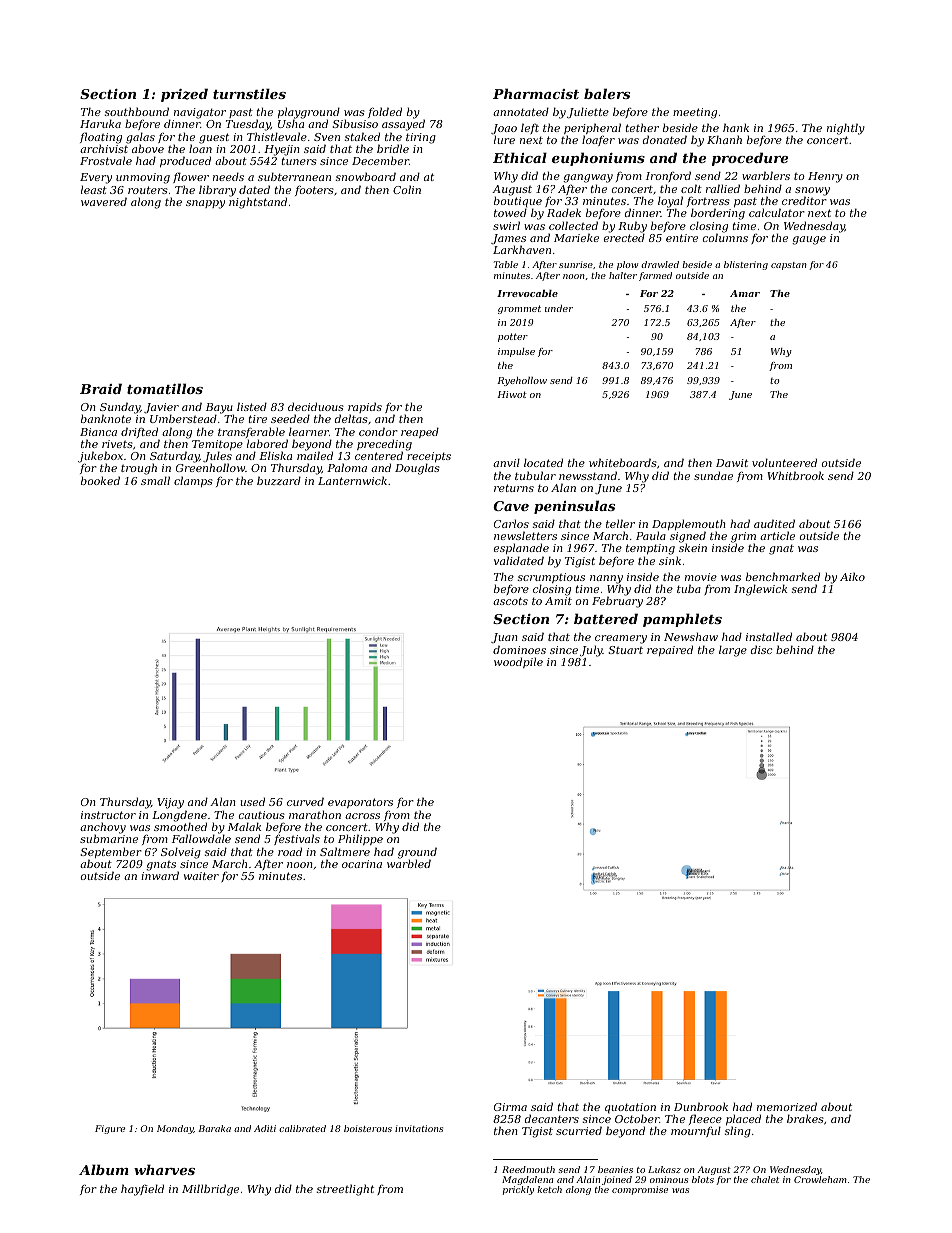  Describe the element at coordinates (513, 337) in the screenshot. I see `potter` at that location.
